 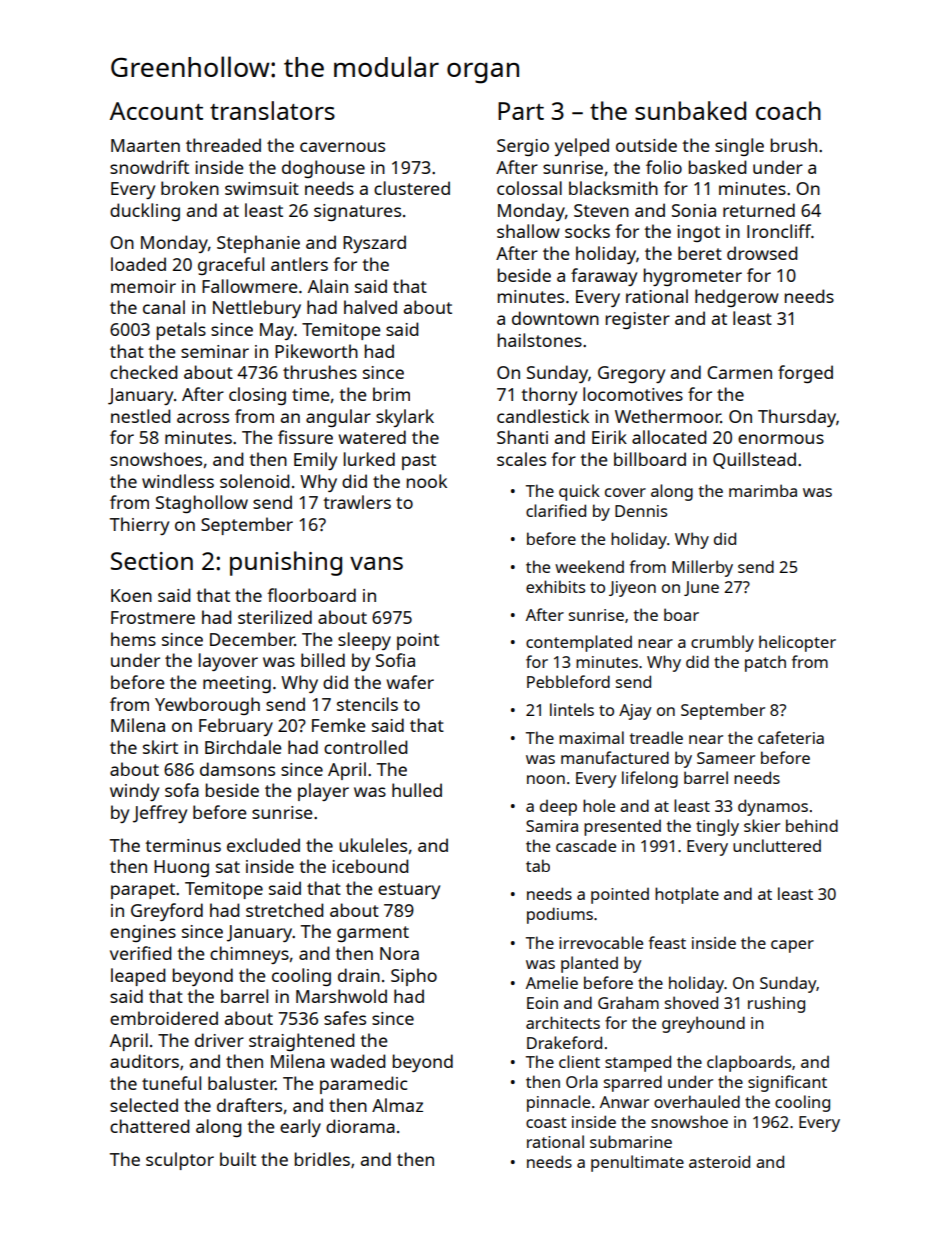 What do you see at coordinates (156, 111) in the screenshot?
I see `Account` at bounding box center [156, 111].
